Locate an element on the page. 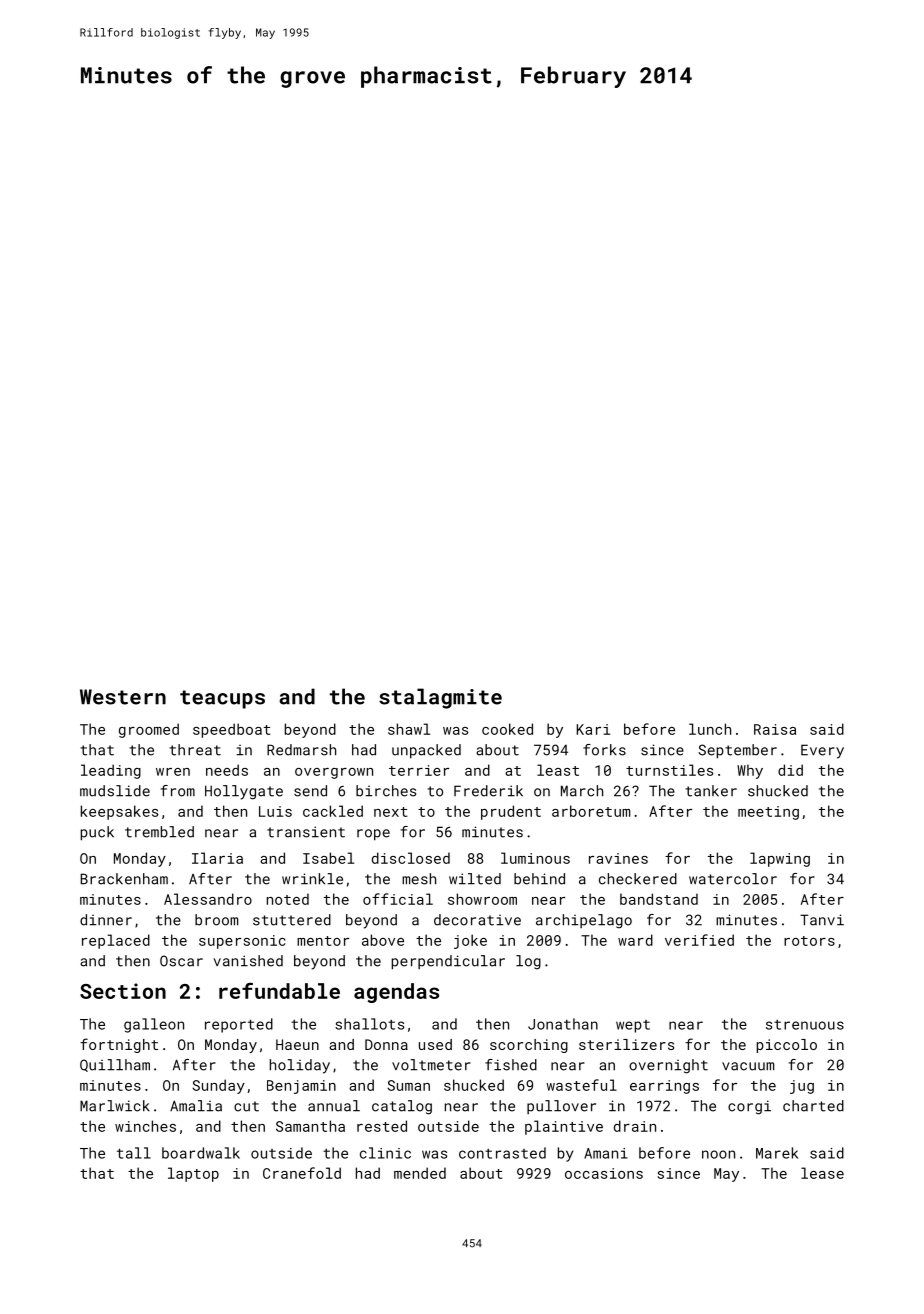  stalagmite is located at coordinates (440, 698).
